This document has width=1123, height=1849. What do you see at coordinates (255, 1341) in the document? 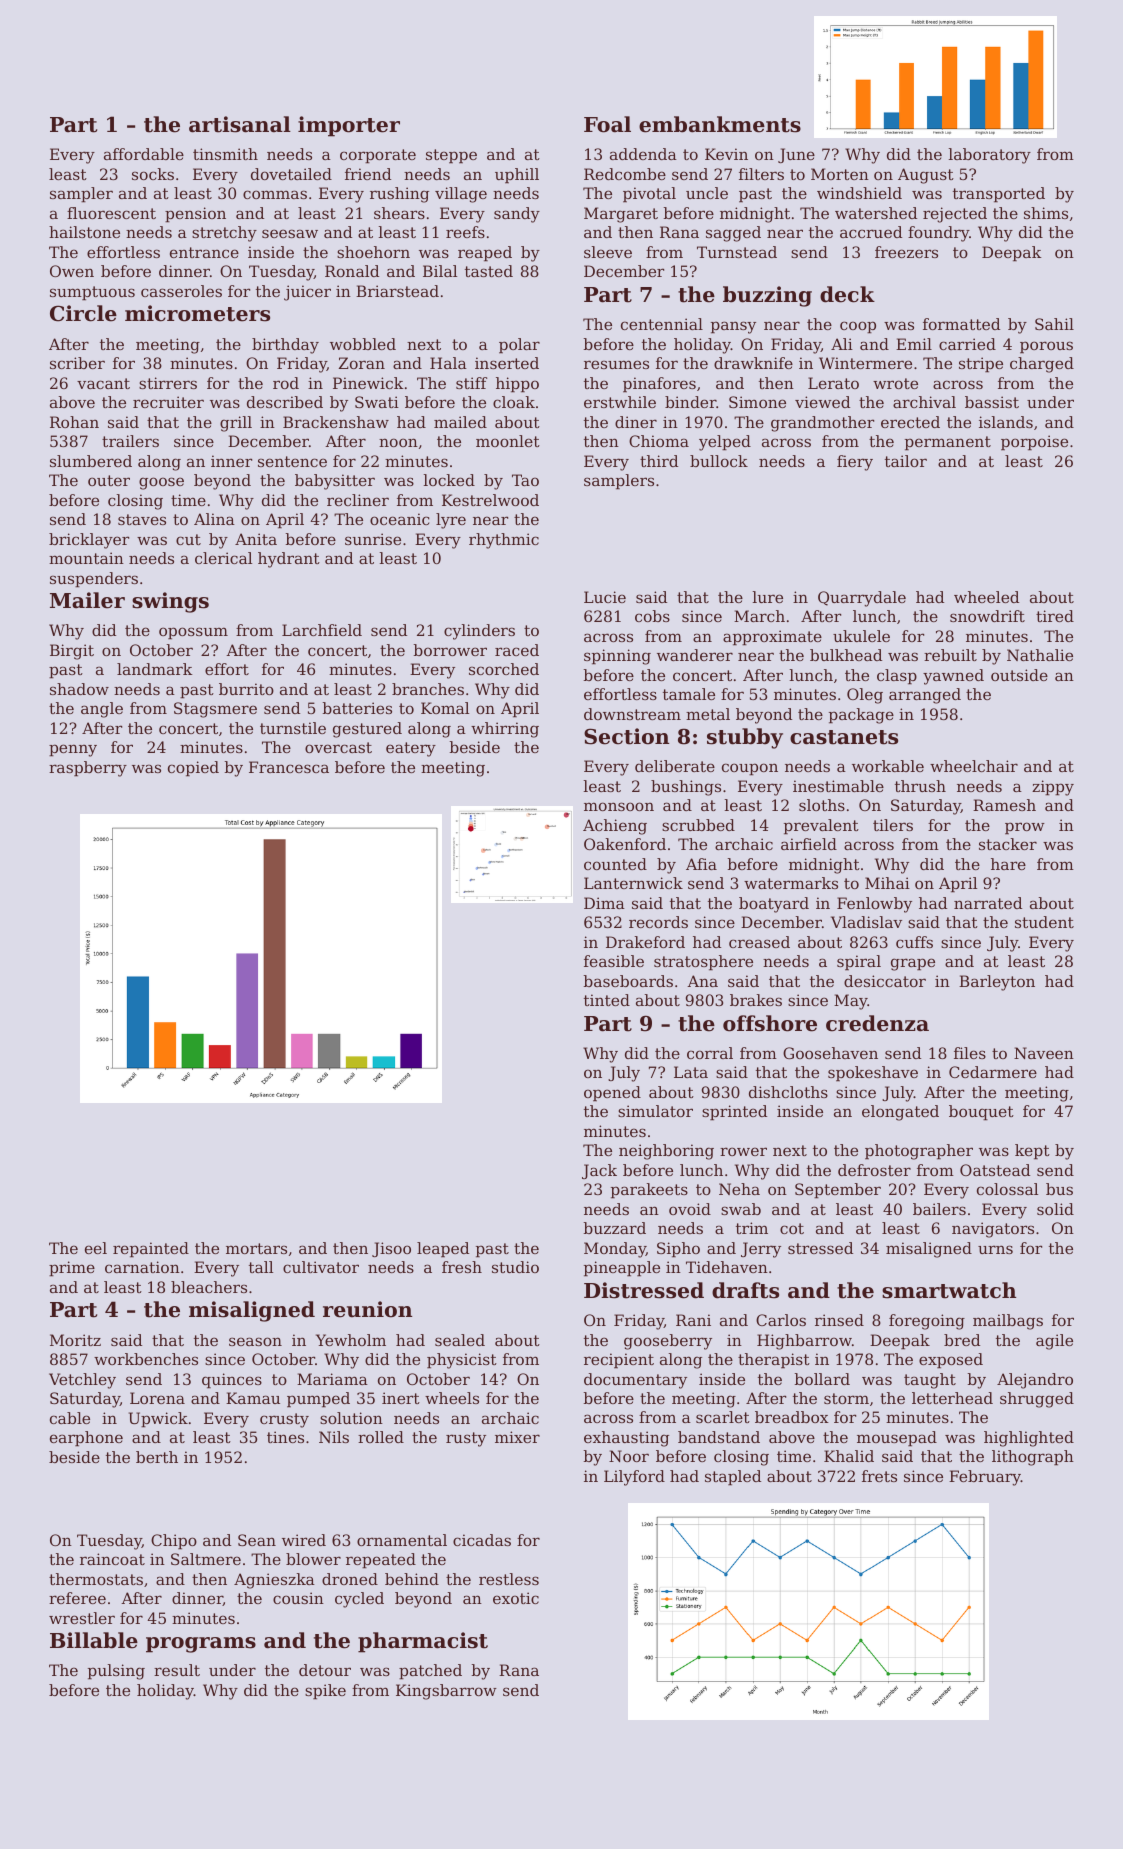
I see `season` at bounding box center [255, 1341].
